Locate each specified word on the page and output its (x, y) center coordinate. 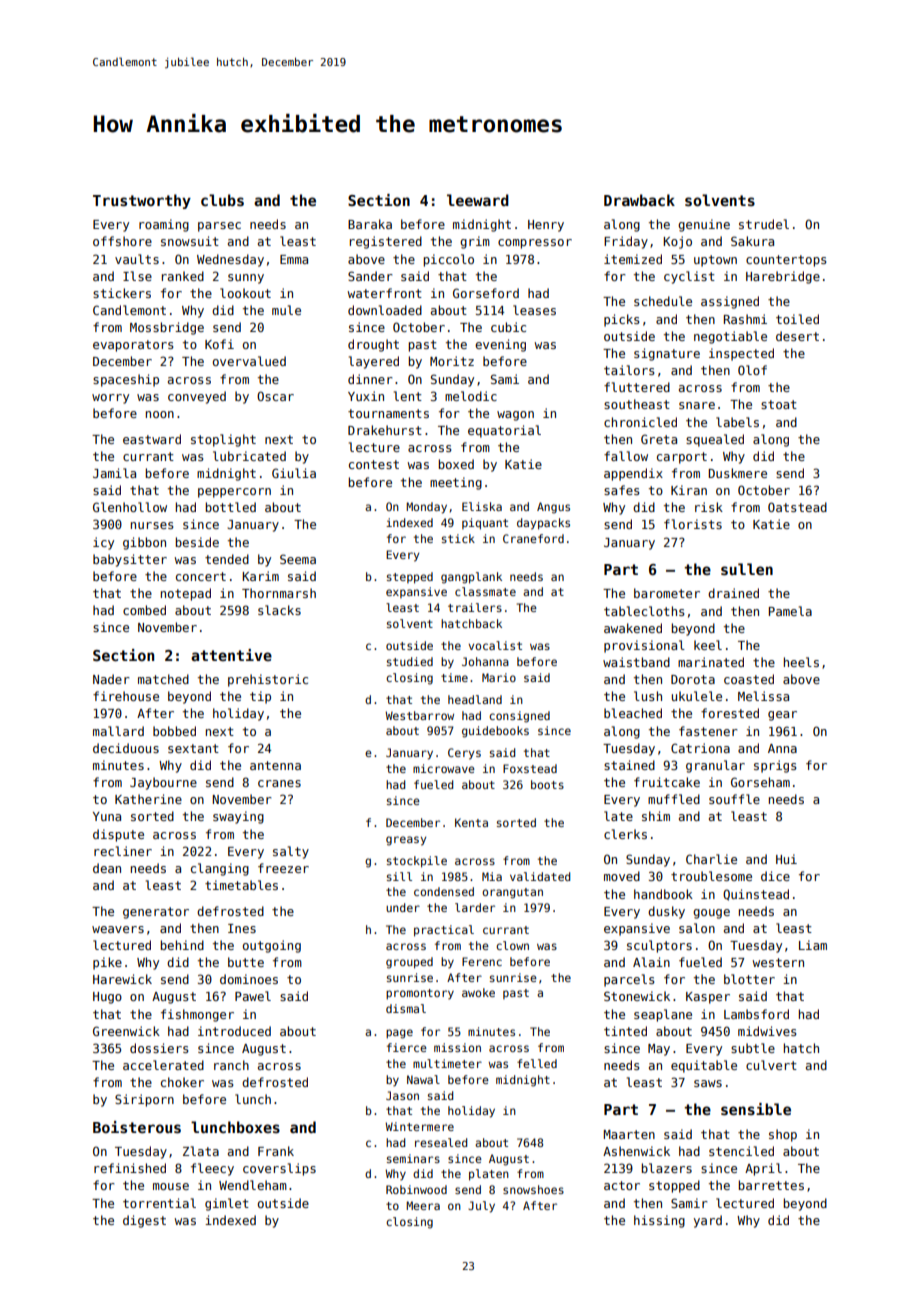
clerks (625, 834)
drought (373, 345)
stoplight (223, 440)
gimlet (227, 1204)
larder (475, 907)
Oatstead (797, 507)
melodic (471, 396)
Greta (659, 439)
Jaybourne (163, 783)
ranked (183, 276)
